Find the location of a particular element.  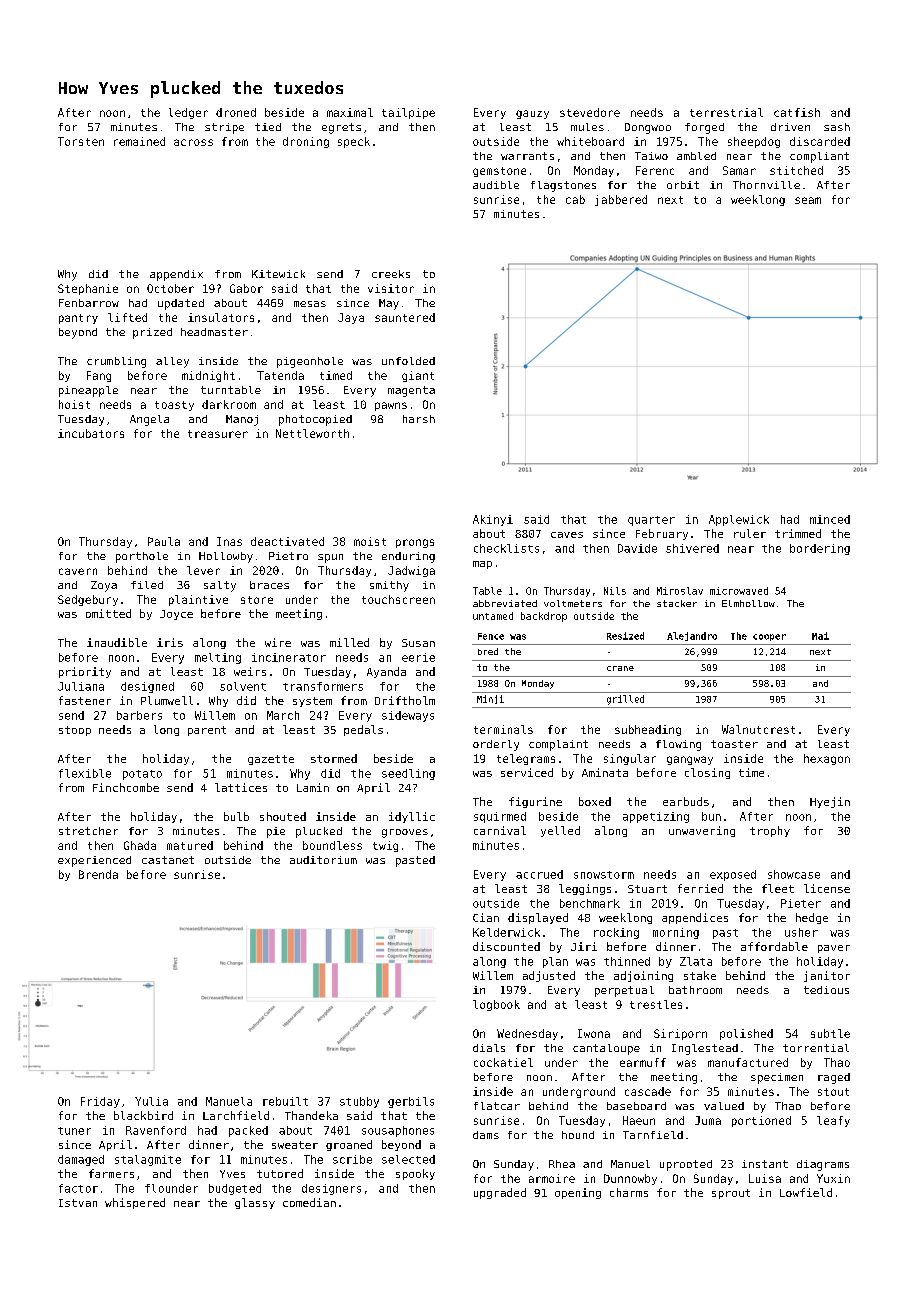

cooper is located at coordinates (769, 637).
